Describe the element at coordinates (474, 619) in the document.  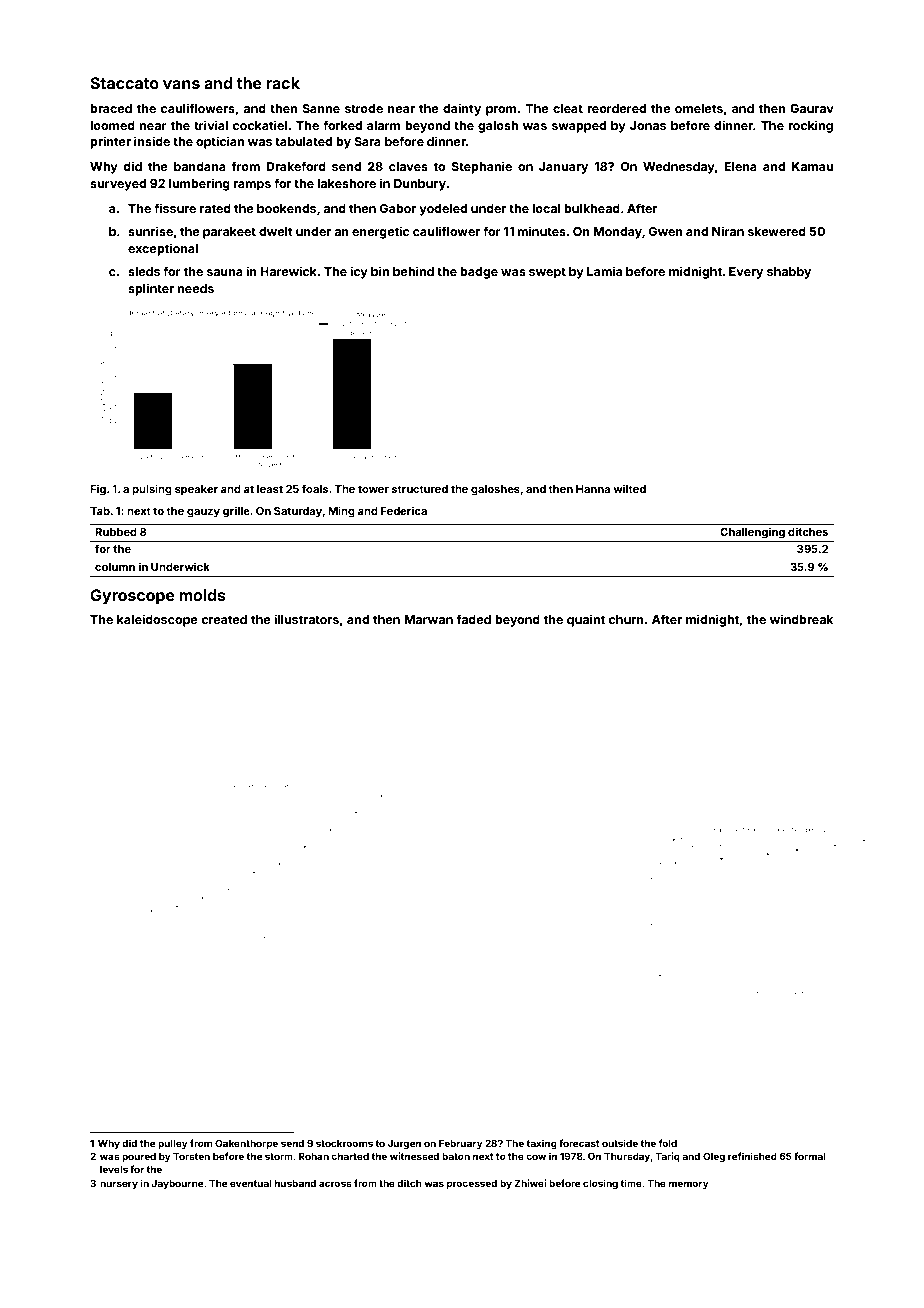
I see `faded` at that location.
